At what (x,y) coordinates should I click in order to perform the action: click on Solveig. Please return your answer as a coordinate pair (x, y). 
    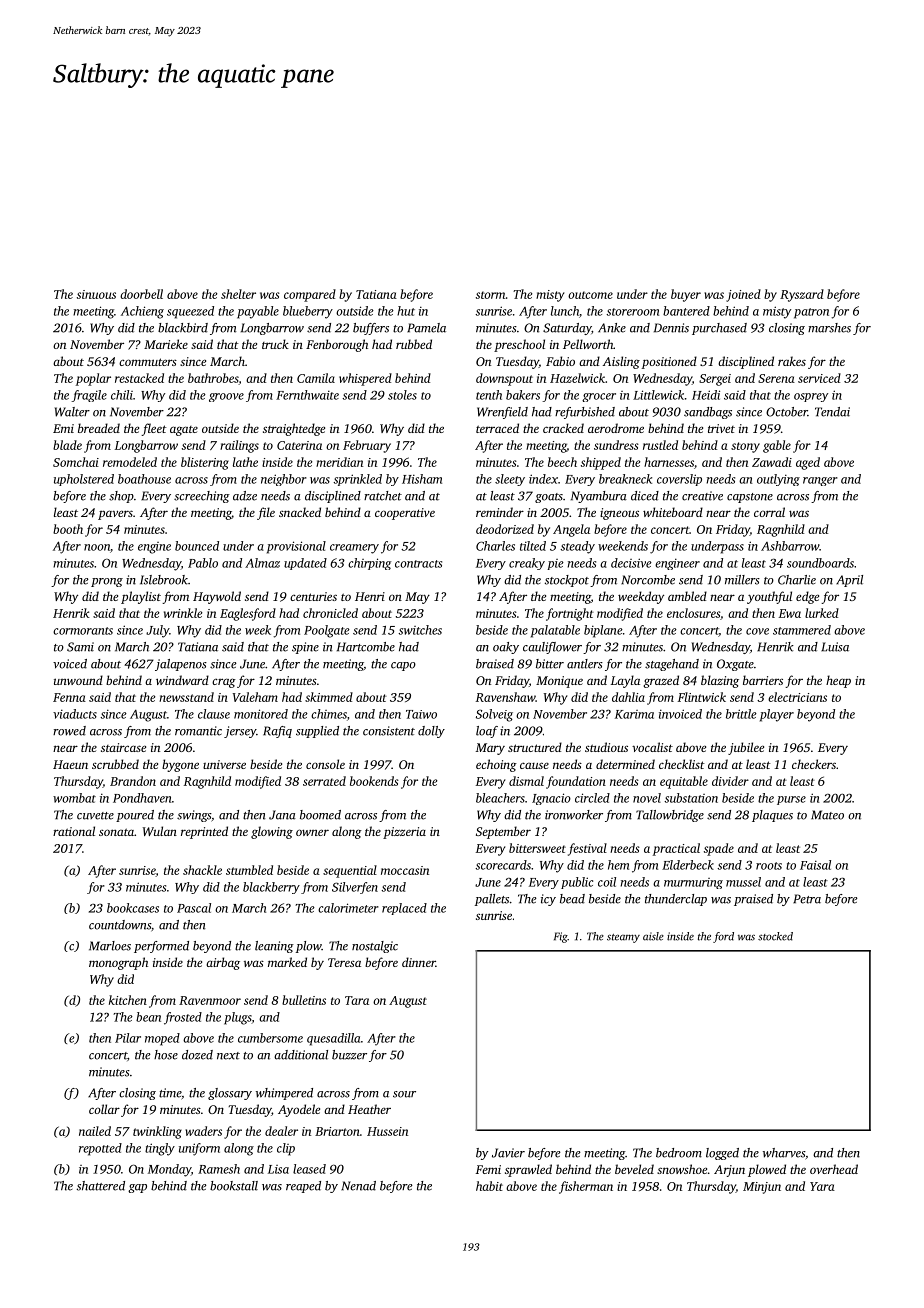
    Looking at the image, I should click on (494, 715).
